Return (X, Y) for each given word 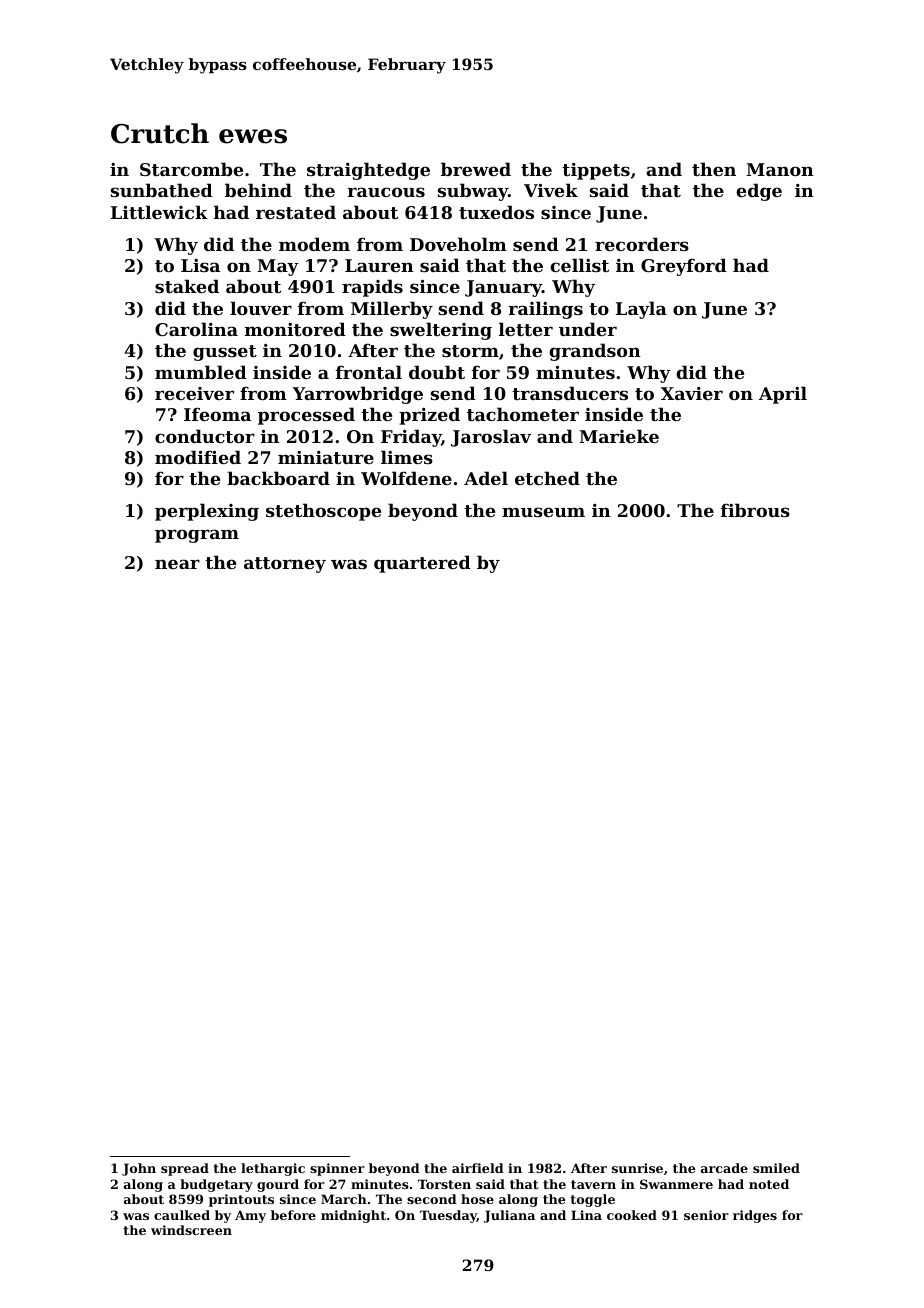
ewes (253, 136)
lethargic (273, 1169)
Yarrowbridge (357, 395)
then (714, 169)
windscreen (191, 1230)
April (783, 395)
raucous (386, 192)
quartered (422, 564)
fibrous (755, 510)
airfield (478, 1168)
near (177, 564)
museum (543, 512)
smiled (776, 1168)
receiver (194, 393)
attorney (285, 565)
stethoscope (323, 512)
